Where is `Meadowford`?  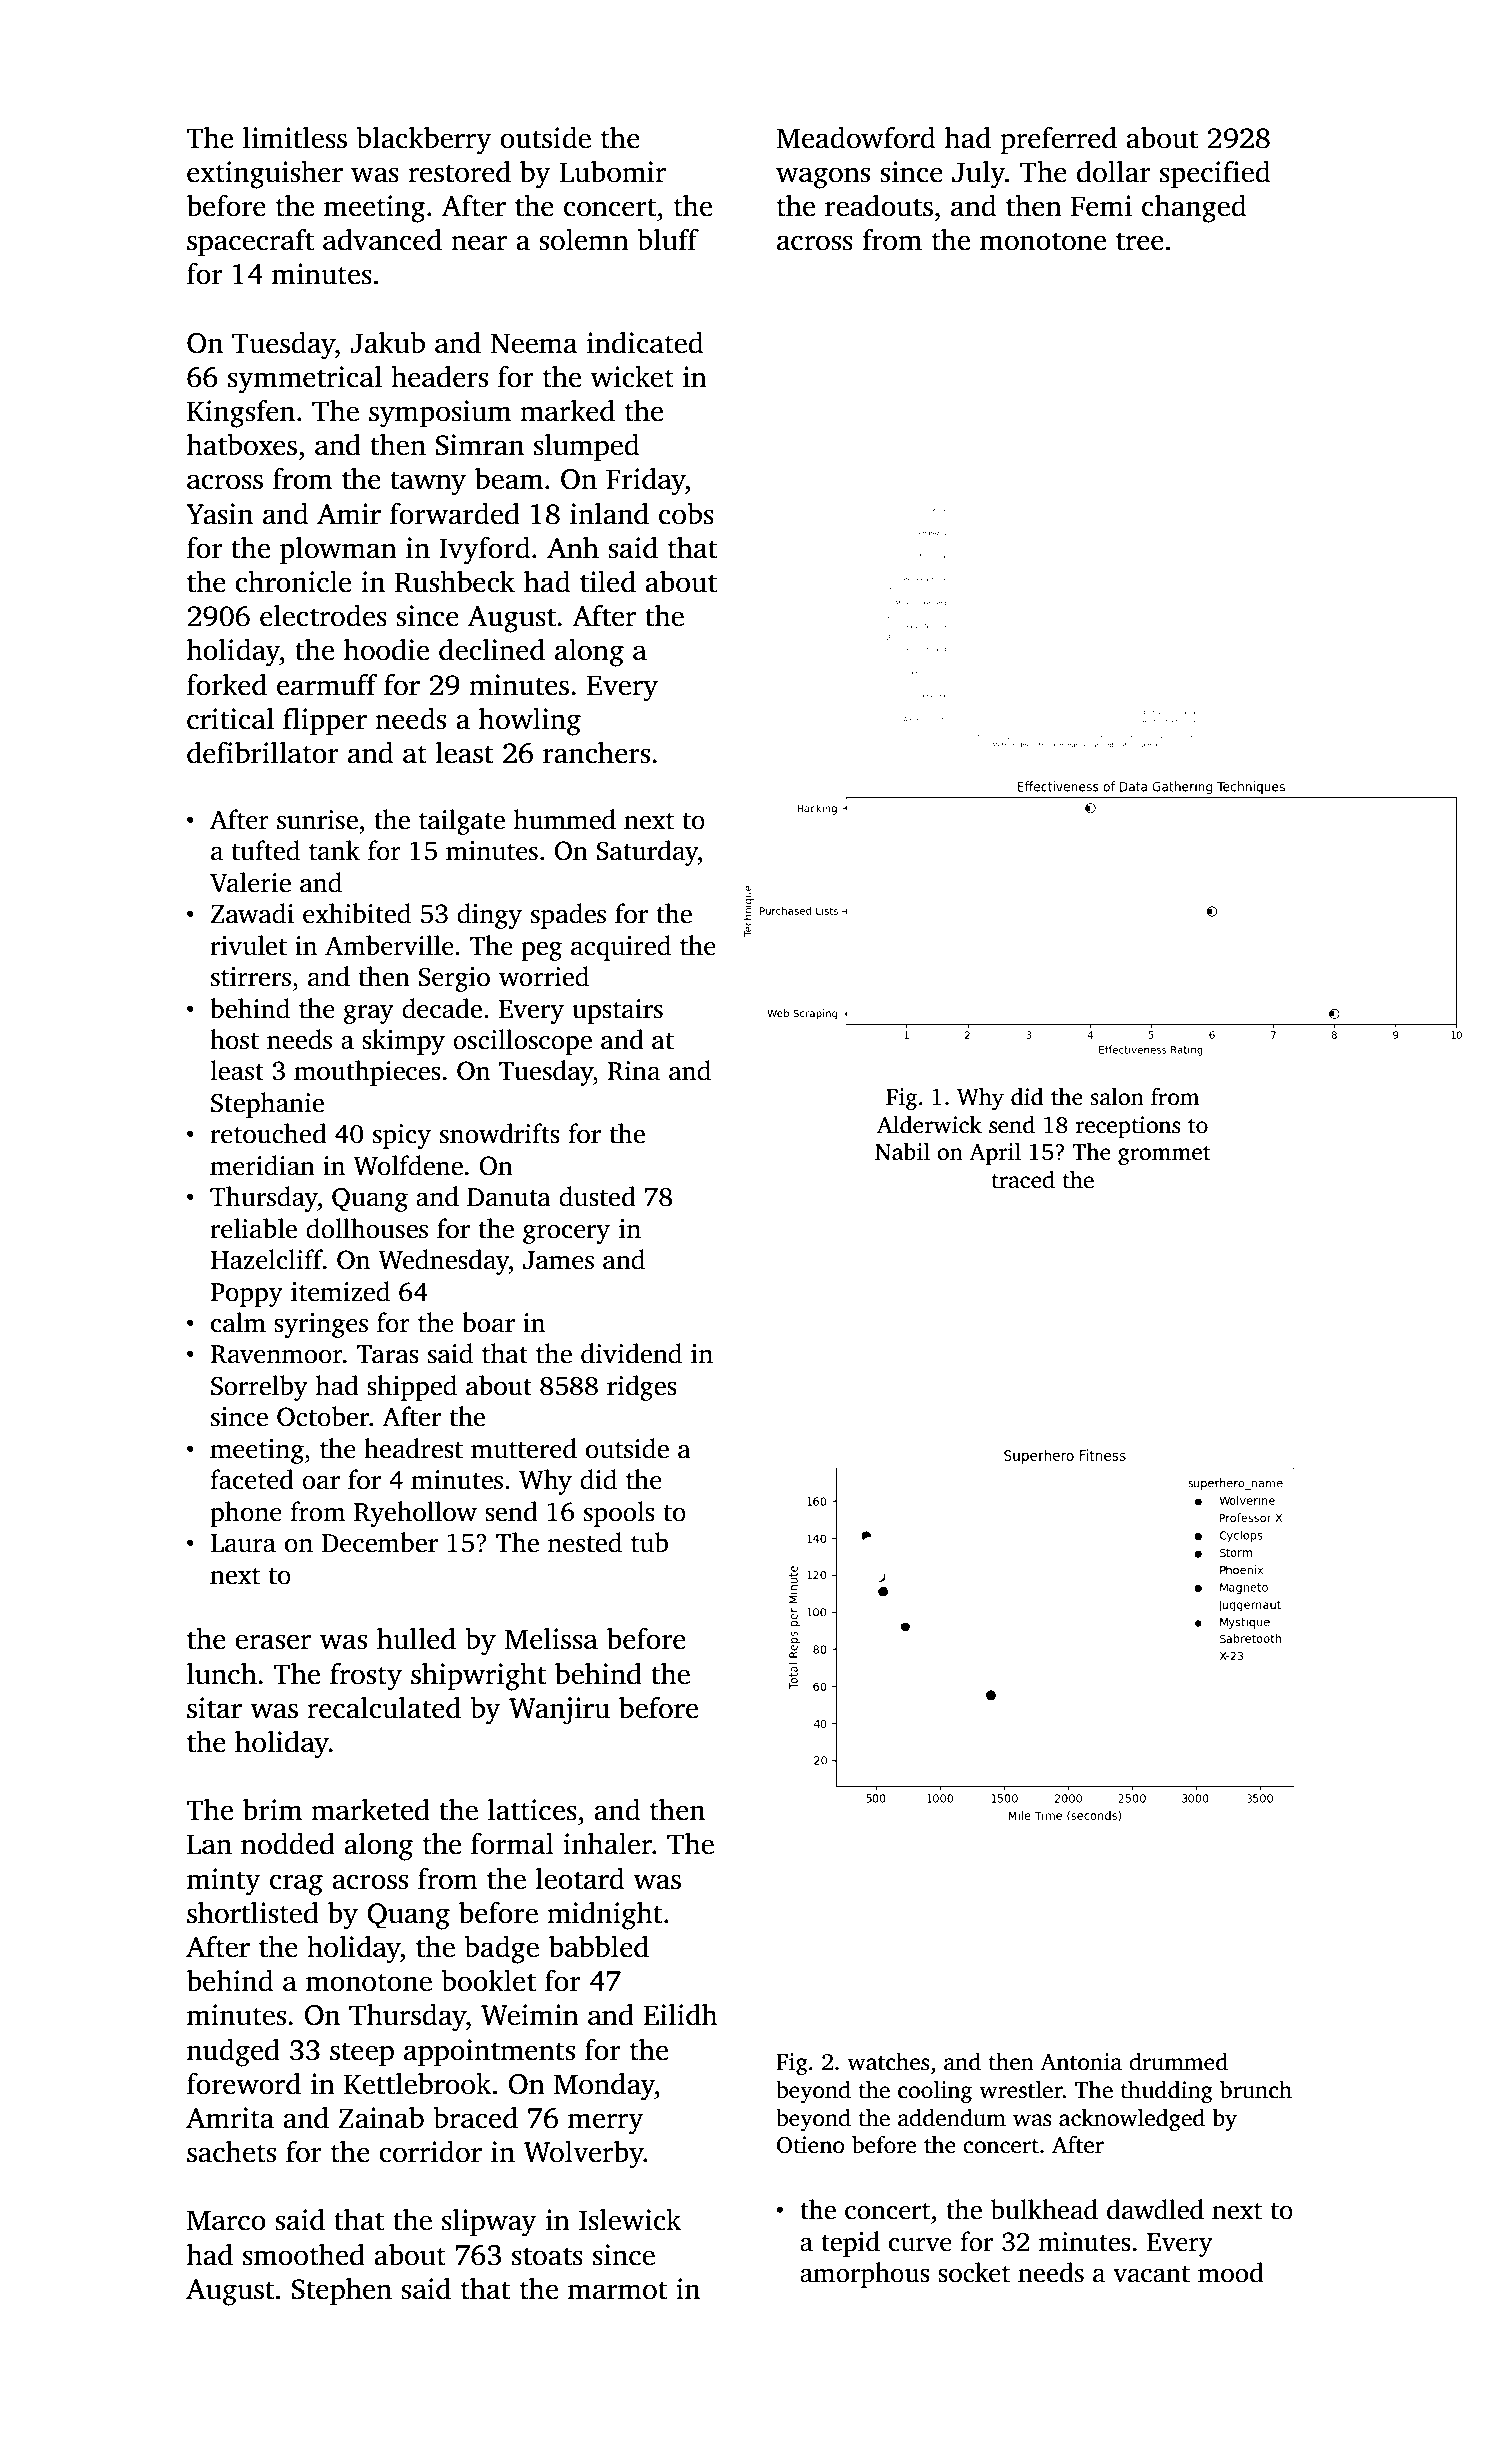 Meadowford is located at coordinates (855, 137).
